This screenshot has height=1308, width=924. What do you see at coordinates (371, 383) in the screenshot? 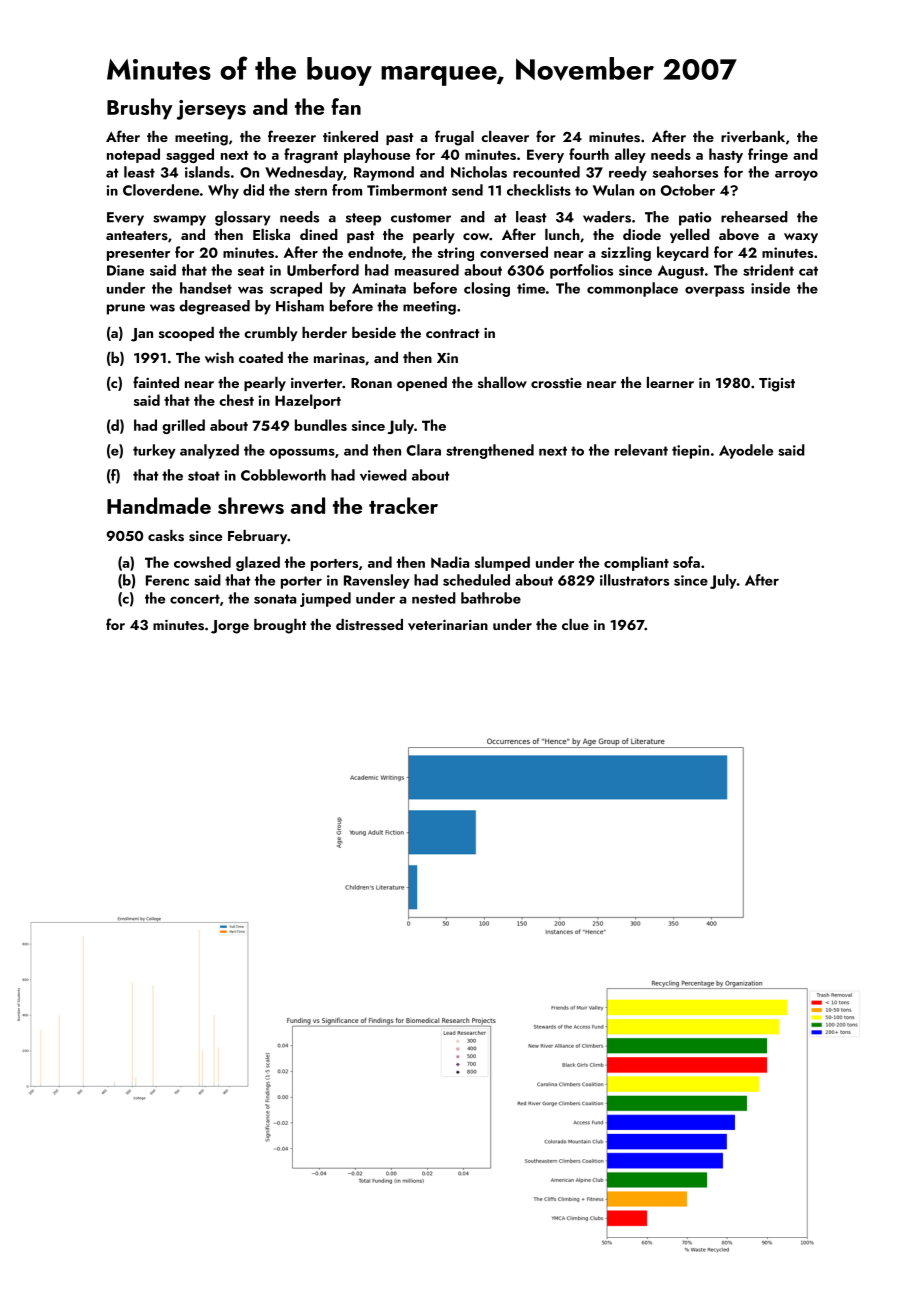
I see `Ronan` at bounding box center [371, 383].
